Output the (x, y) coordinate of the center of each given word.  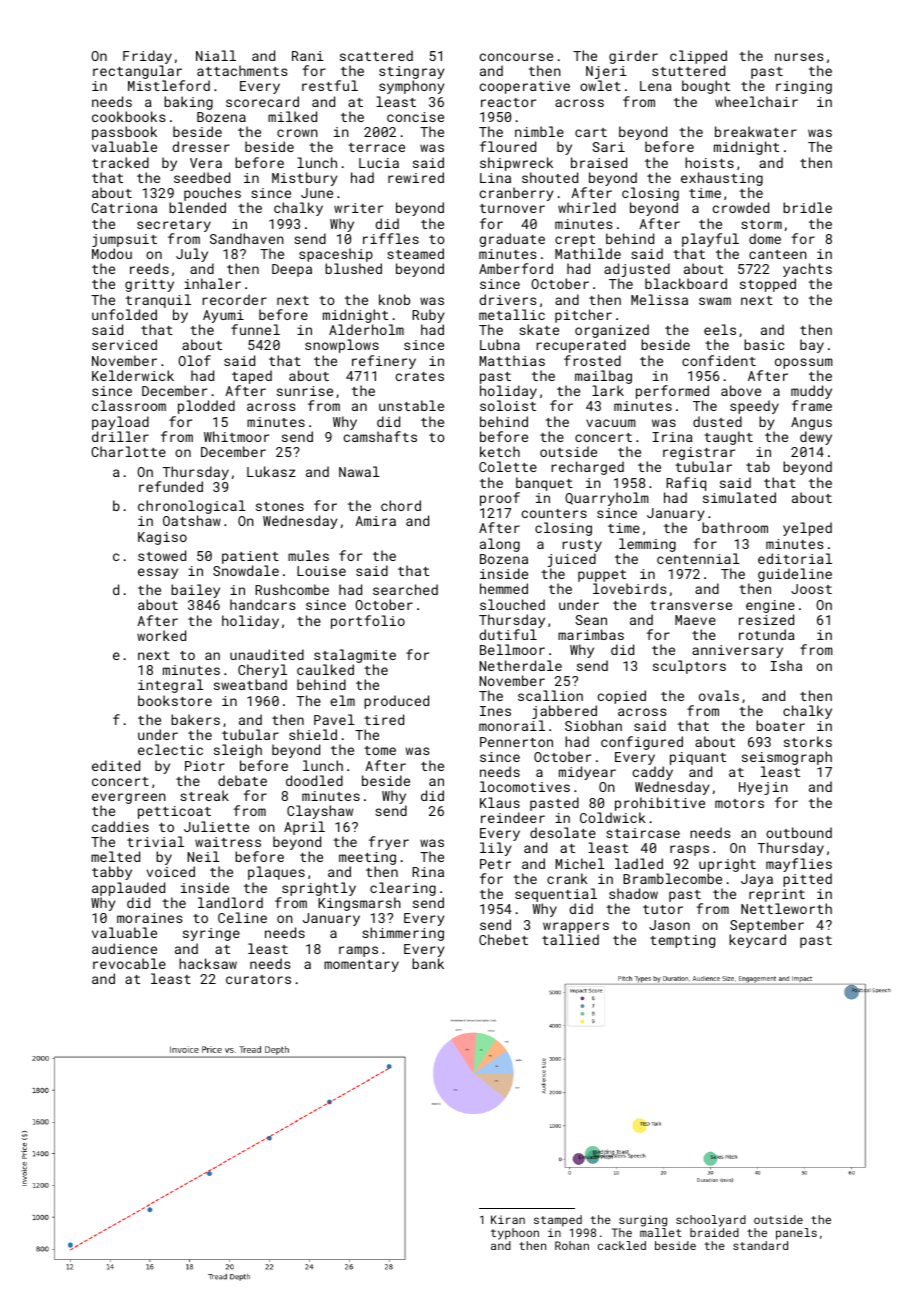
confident (719, 360)
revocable (129, 963)
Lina (495, 178)
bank (428, 963)
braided (714, 1232)
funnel (255, 329)
